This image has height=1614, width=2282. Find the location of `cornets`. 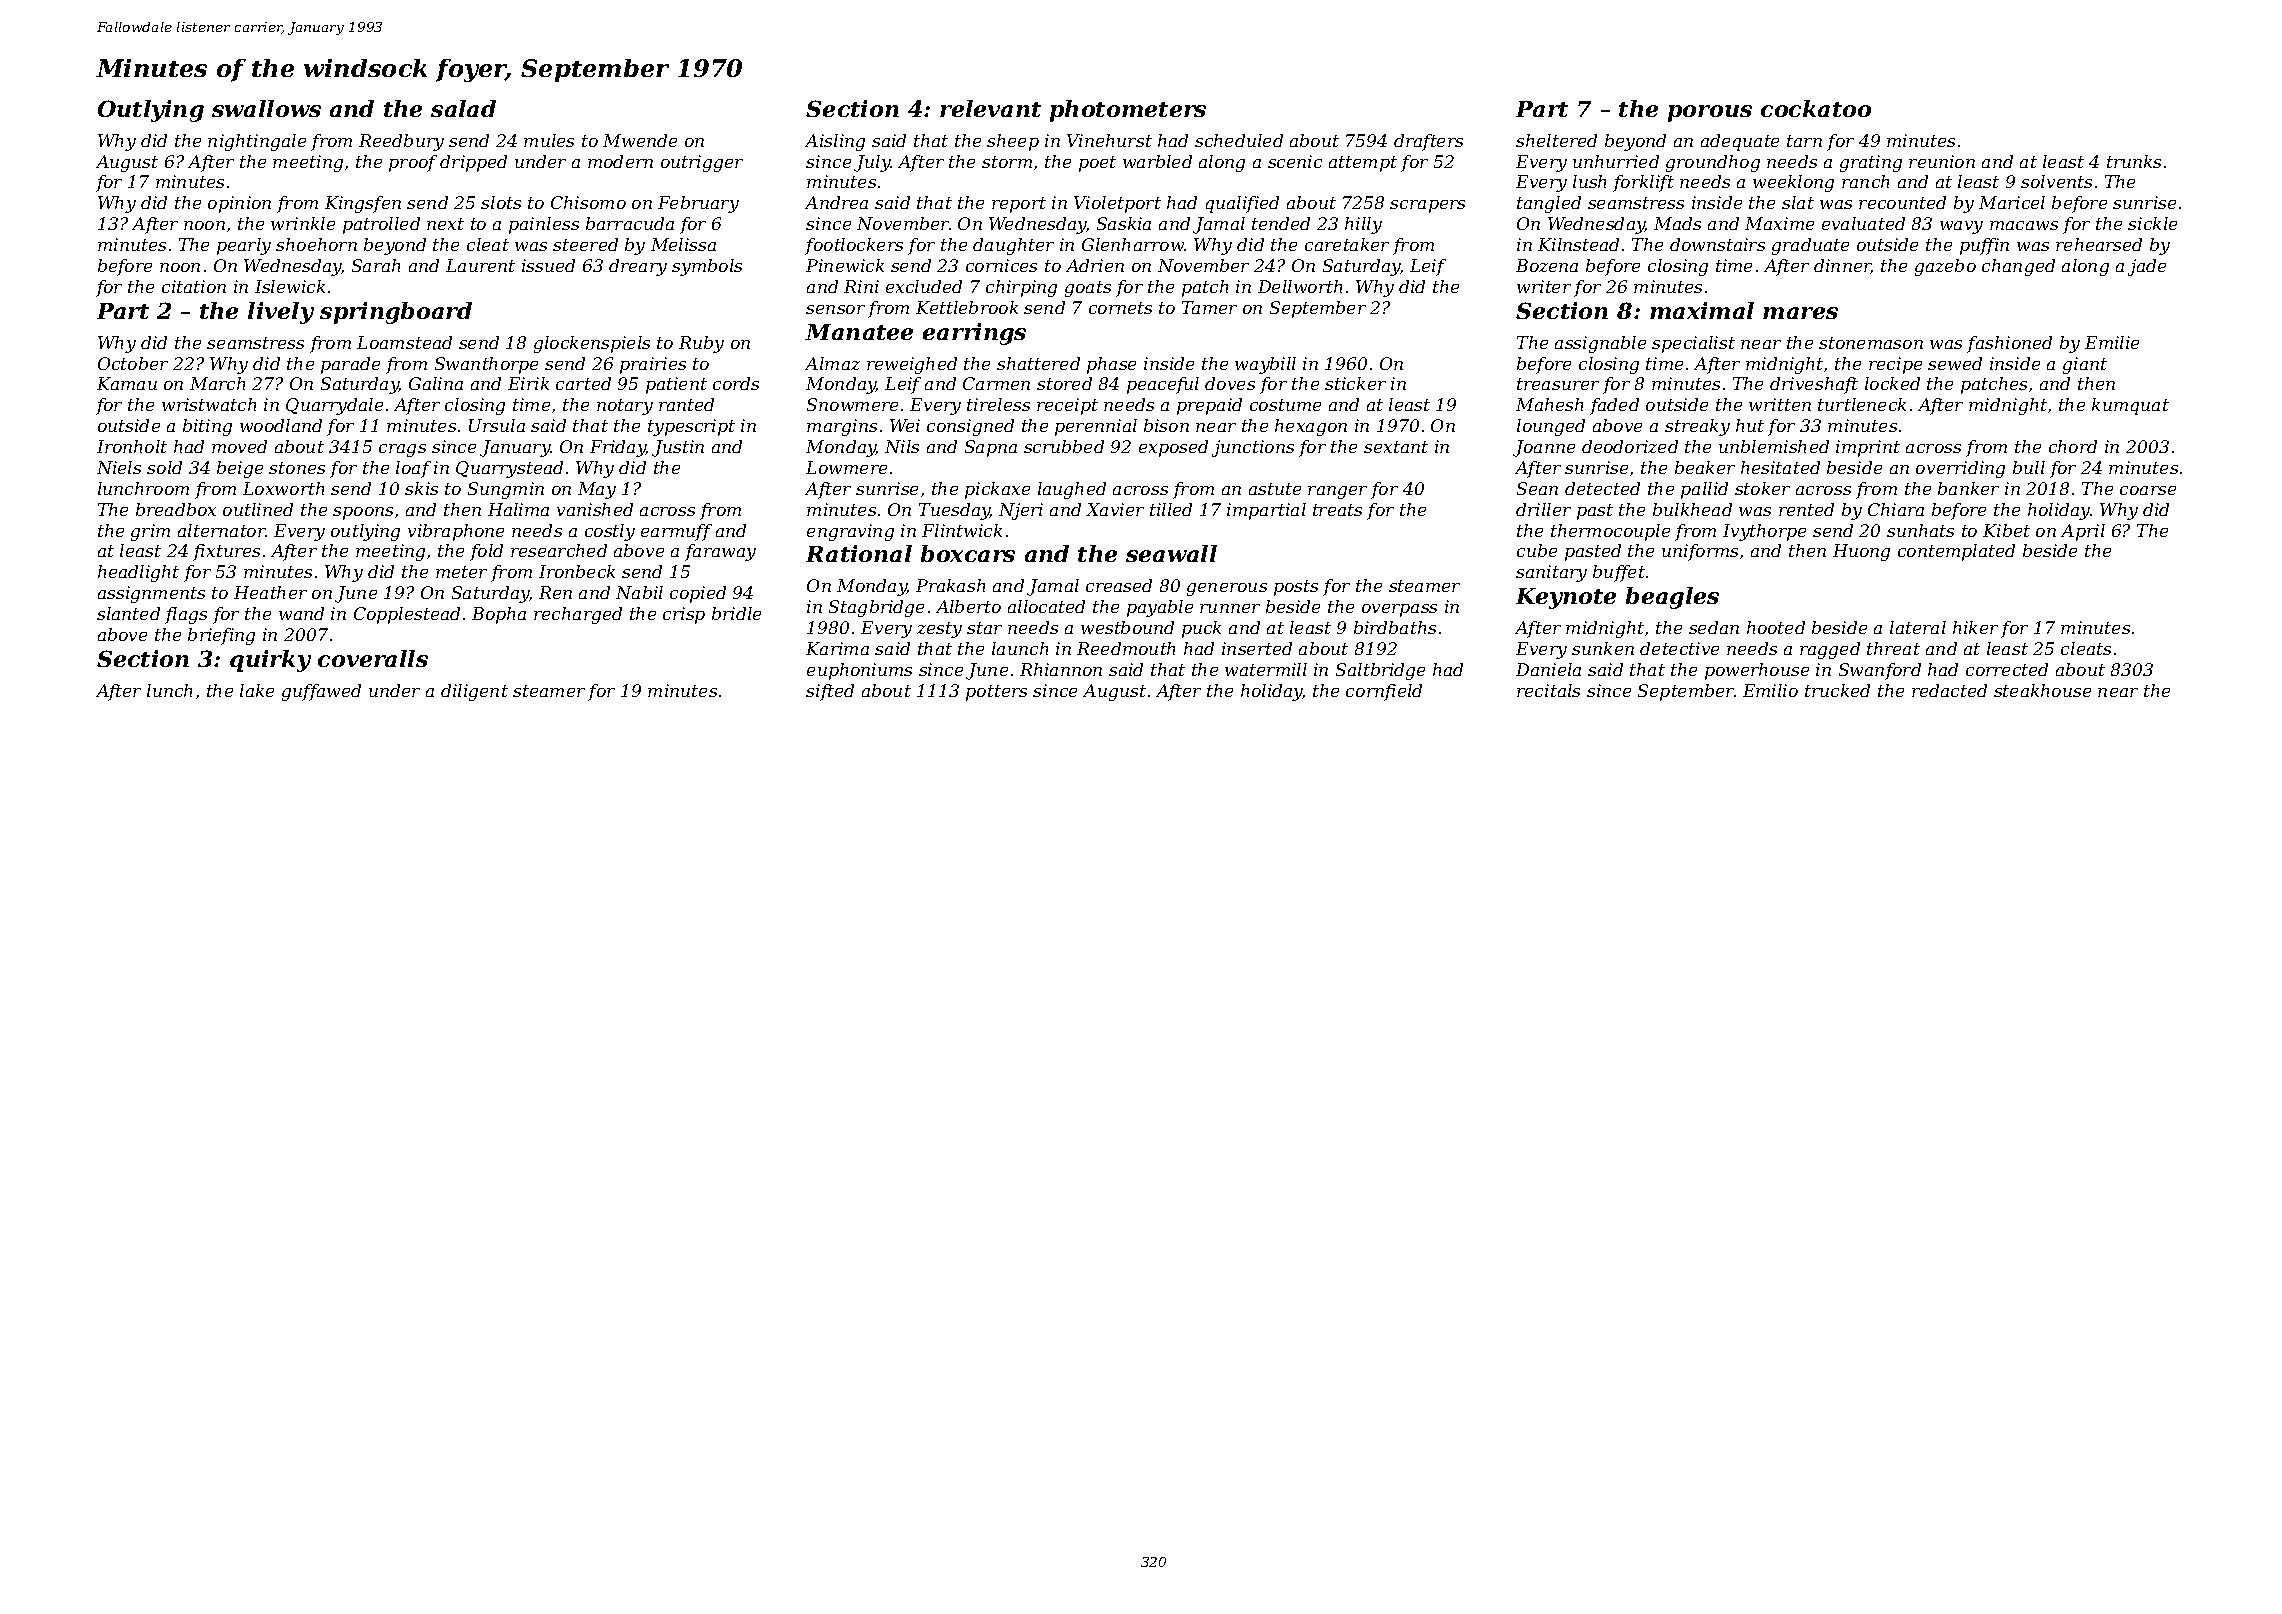

cornets is located at coordinates (1120, 308).
